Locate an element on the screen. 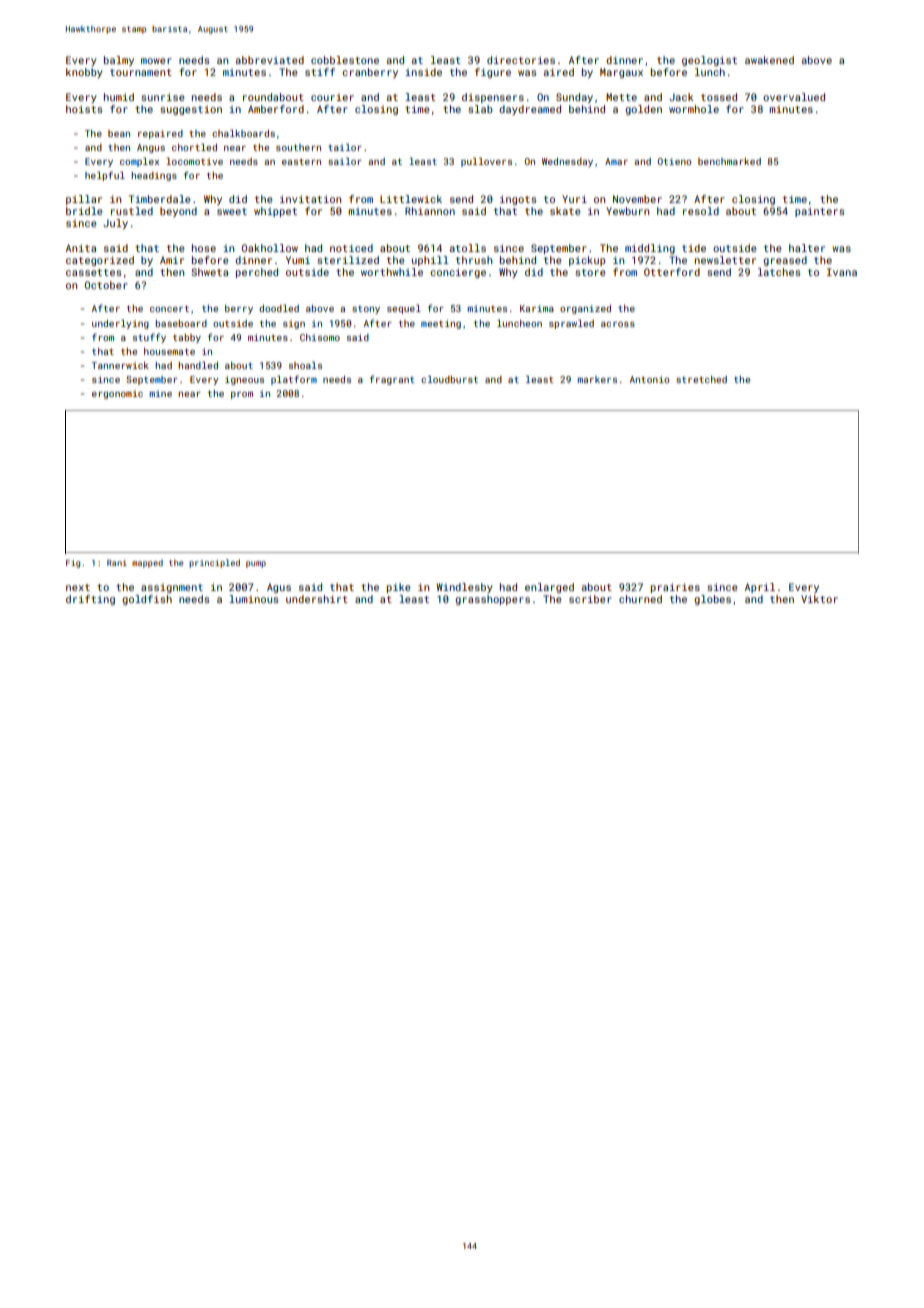 Image resolution: width=924 pixels, height=1308 pixels. prom is located at coordinates (242, 395).
